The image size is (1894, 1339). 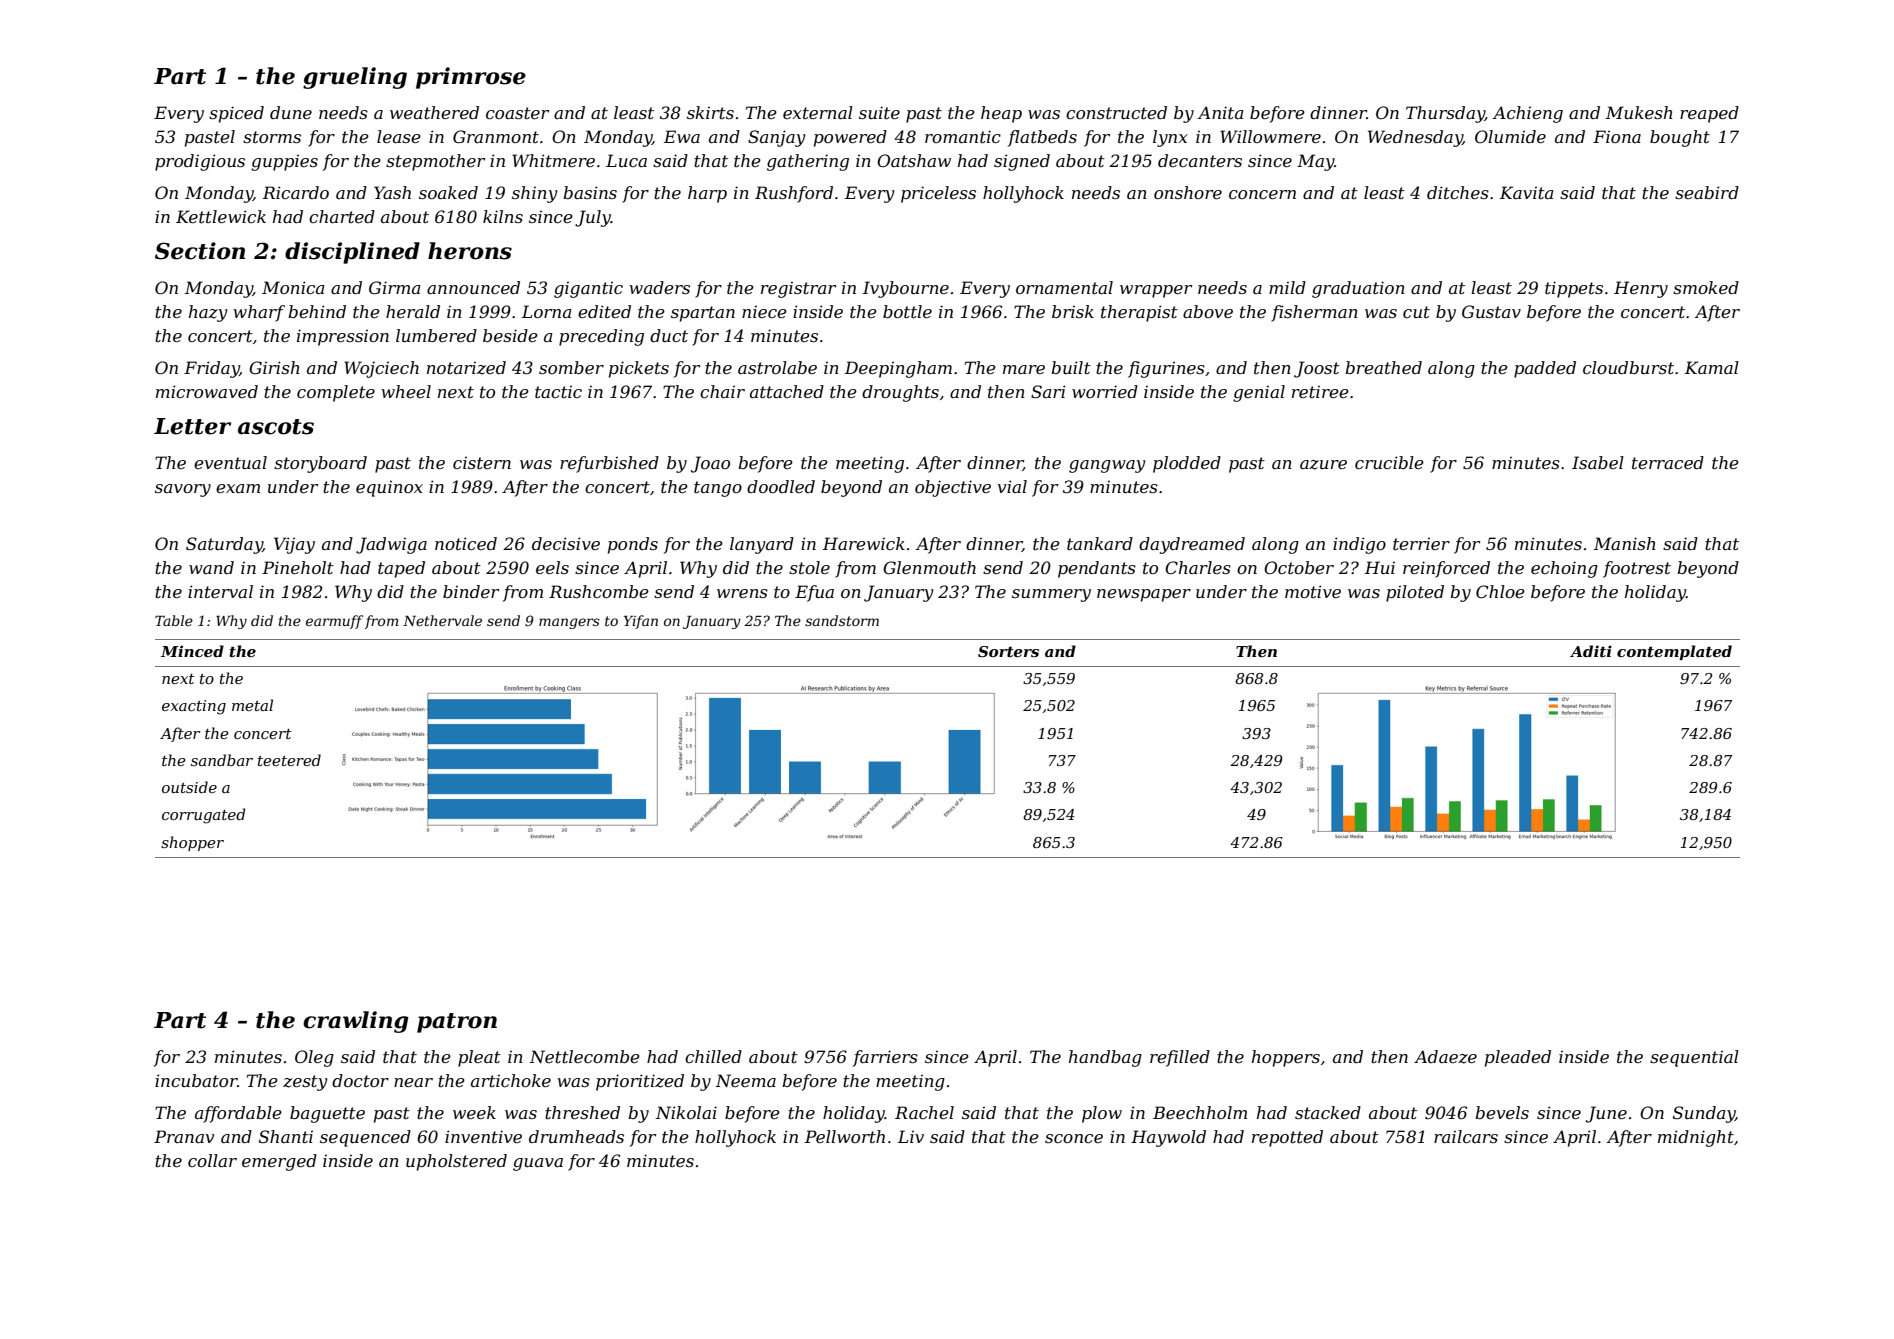 What do you see at coordinates (879, 112) in the screenshot?
I see `suite` at bounding box center [879, 112].
